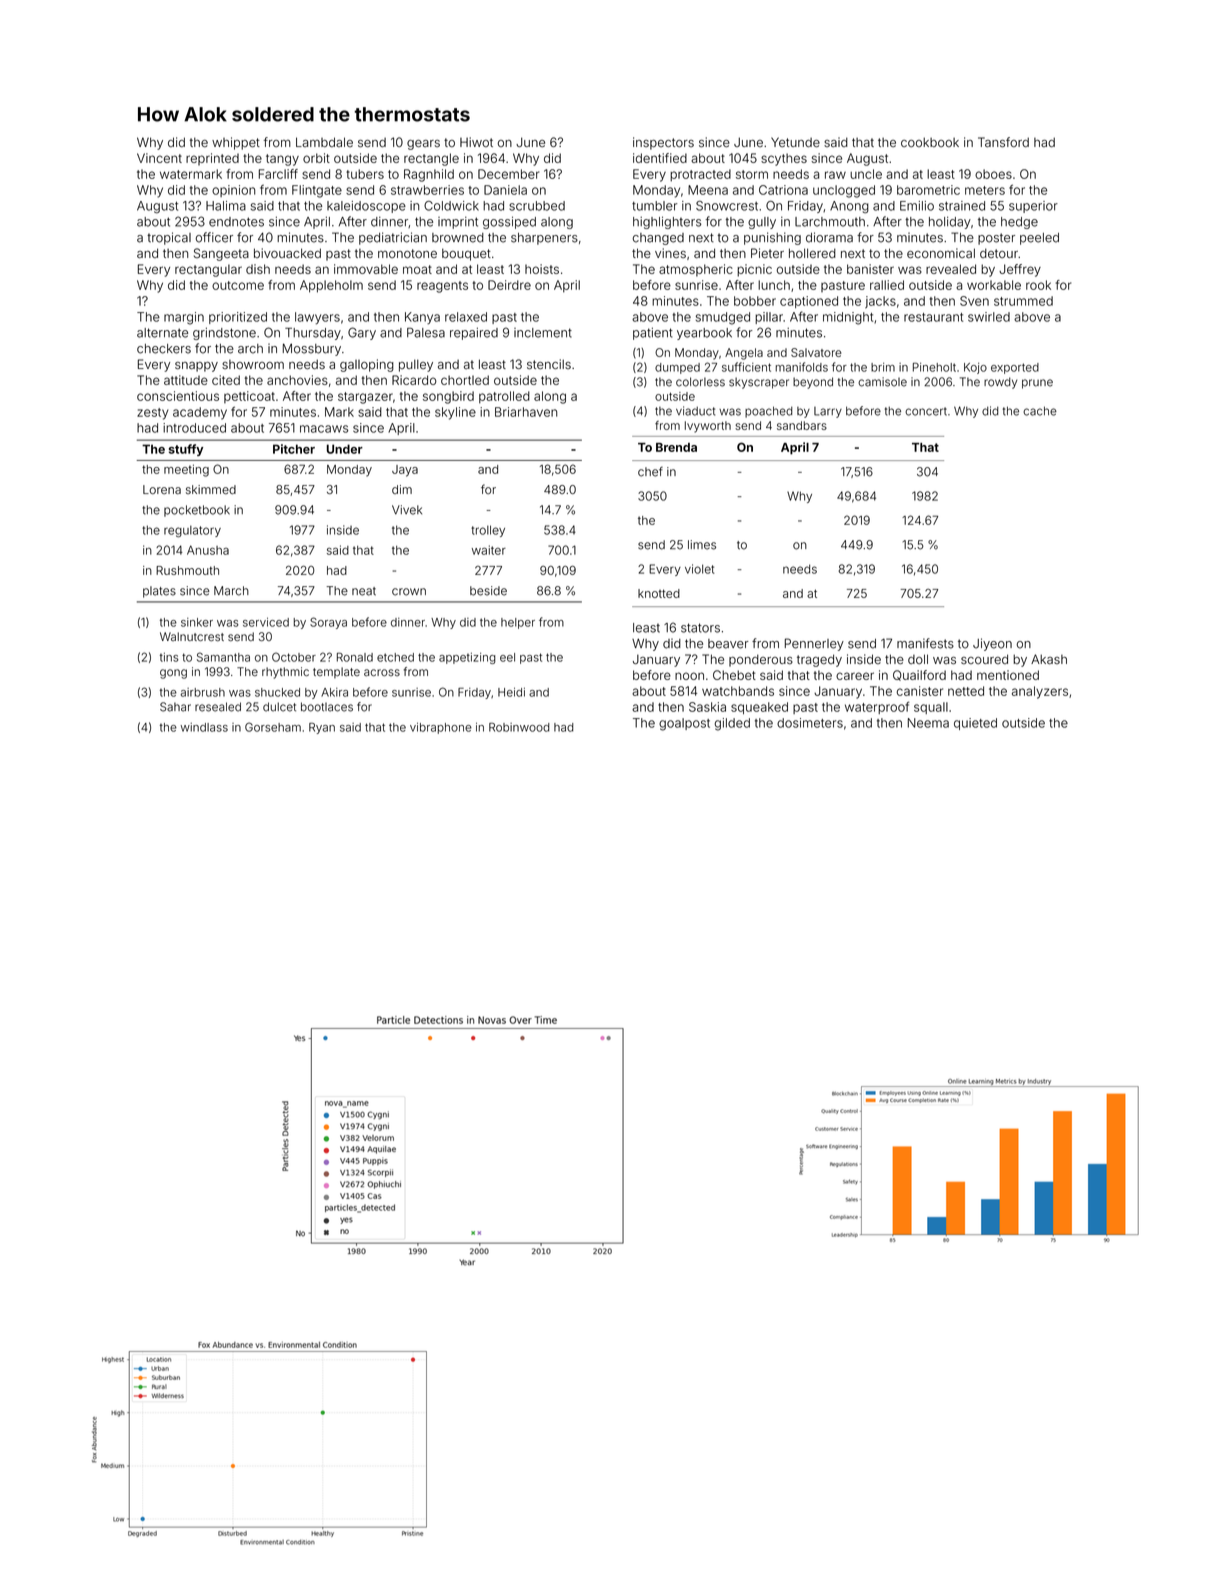  What do you see at coordinates (324, 429) in the image?
I see `macaws` at bounding box center [324, 429].
